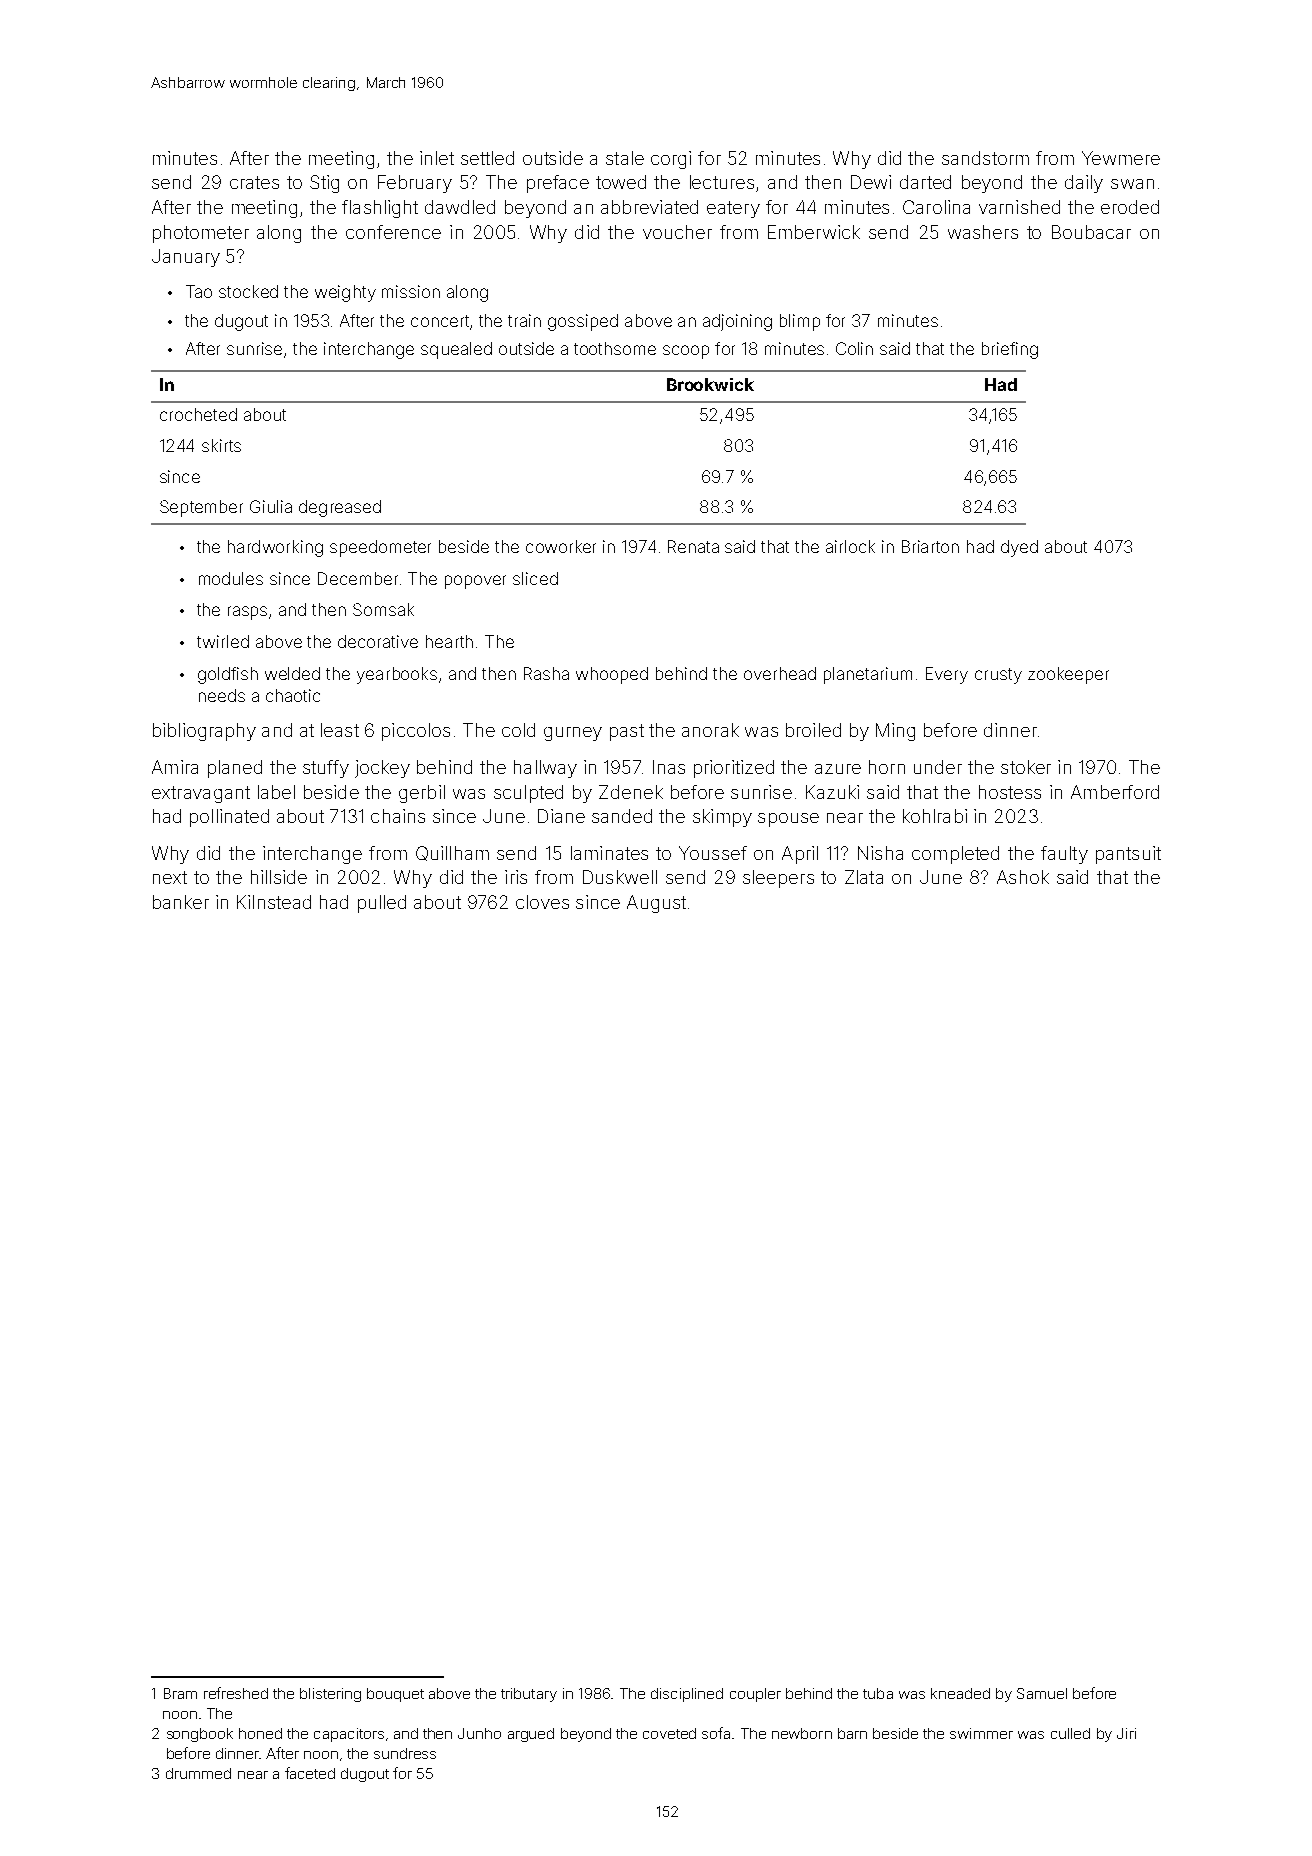 The height and width of the image is (1856, 1312). Describe the element at coordinates (524, 320) in the image. I see `train` at that location.
